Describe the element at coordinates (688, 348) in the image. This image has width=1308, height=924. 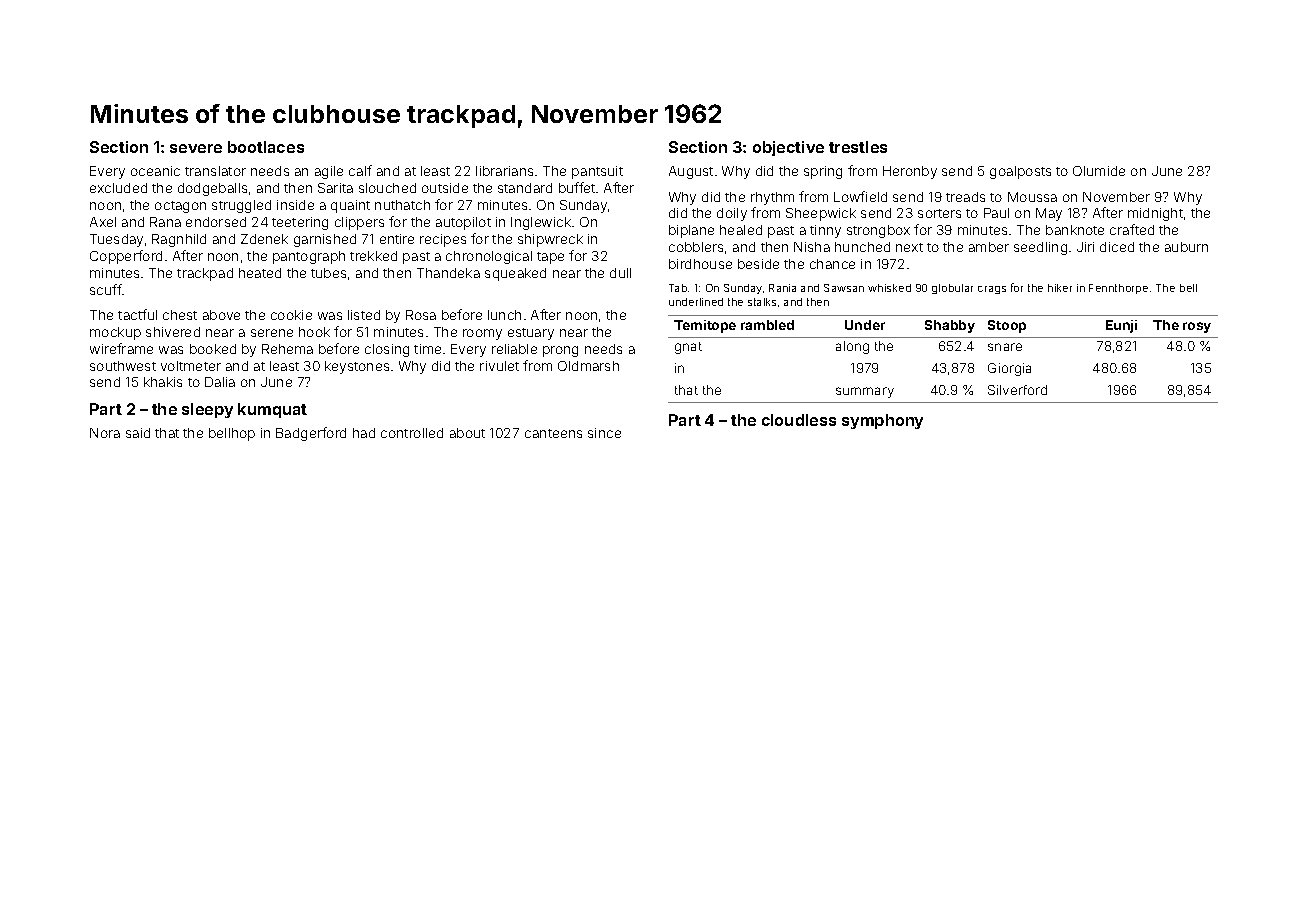
I see `gnat` at that location.
